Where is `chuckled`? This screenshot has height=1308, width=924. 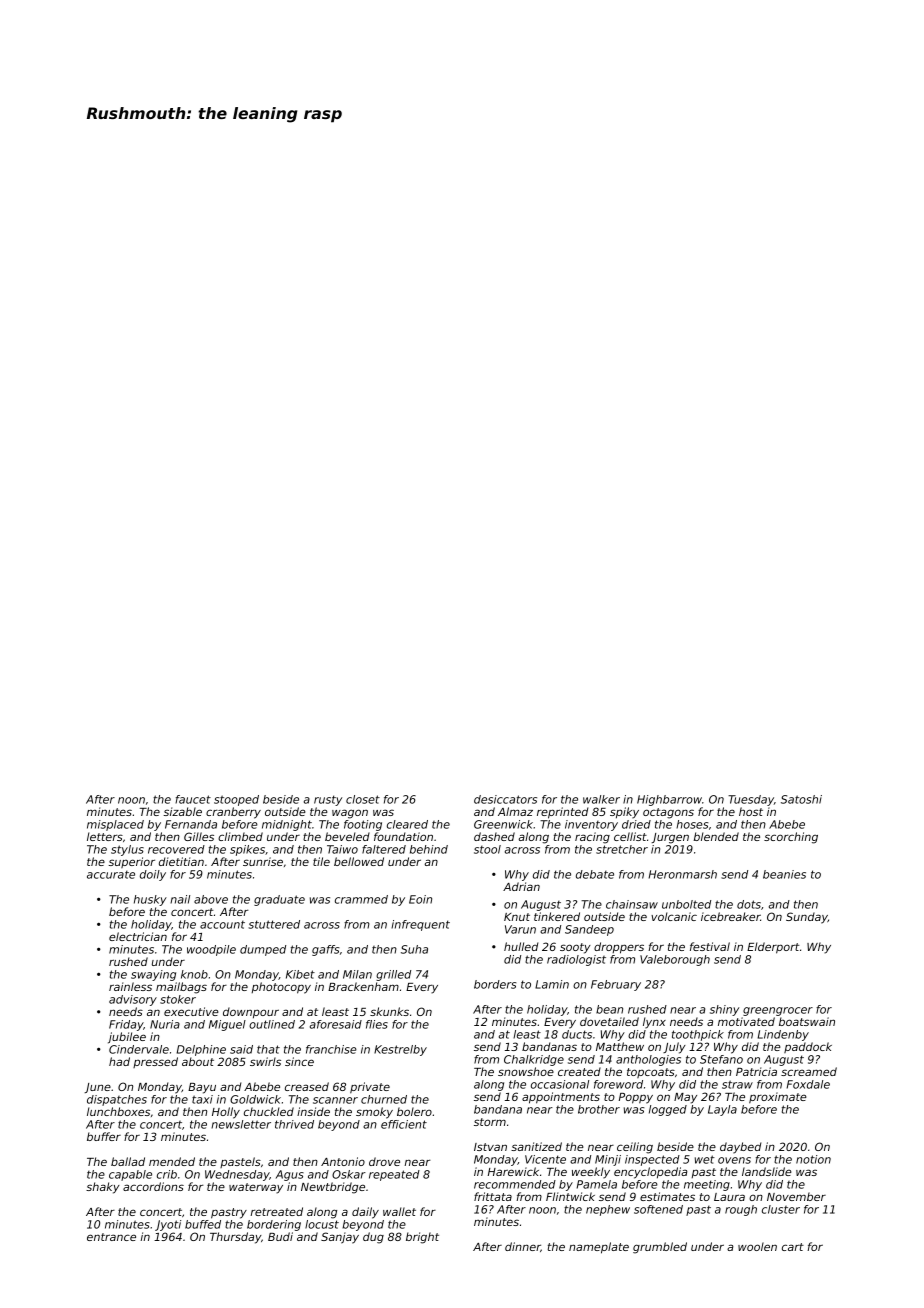 chuckled is located at coordinates (269, 1111).
